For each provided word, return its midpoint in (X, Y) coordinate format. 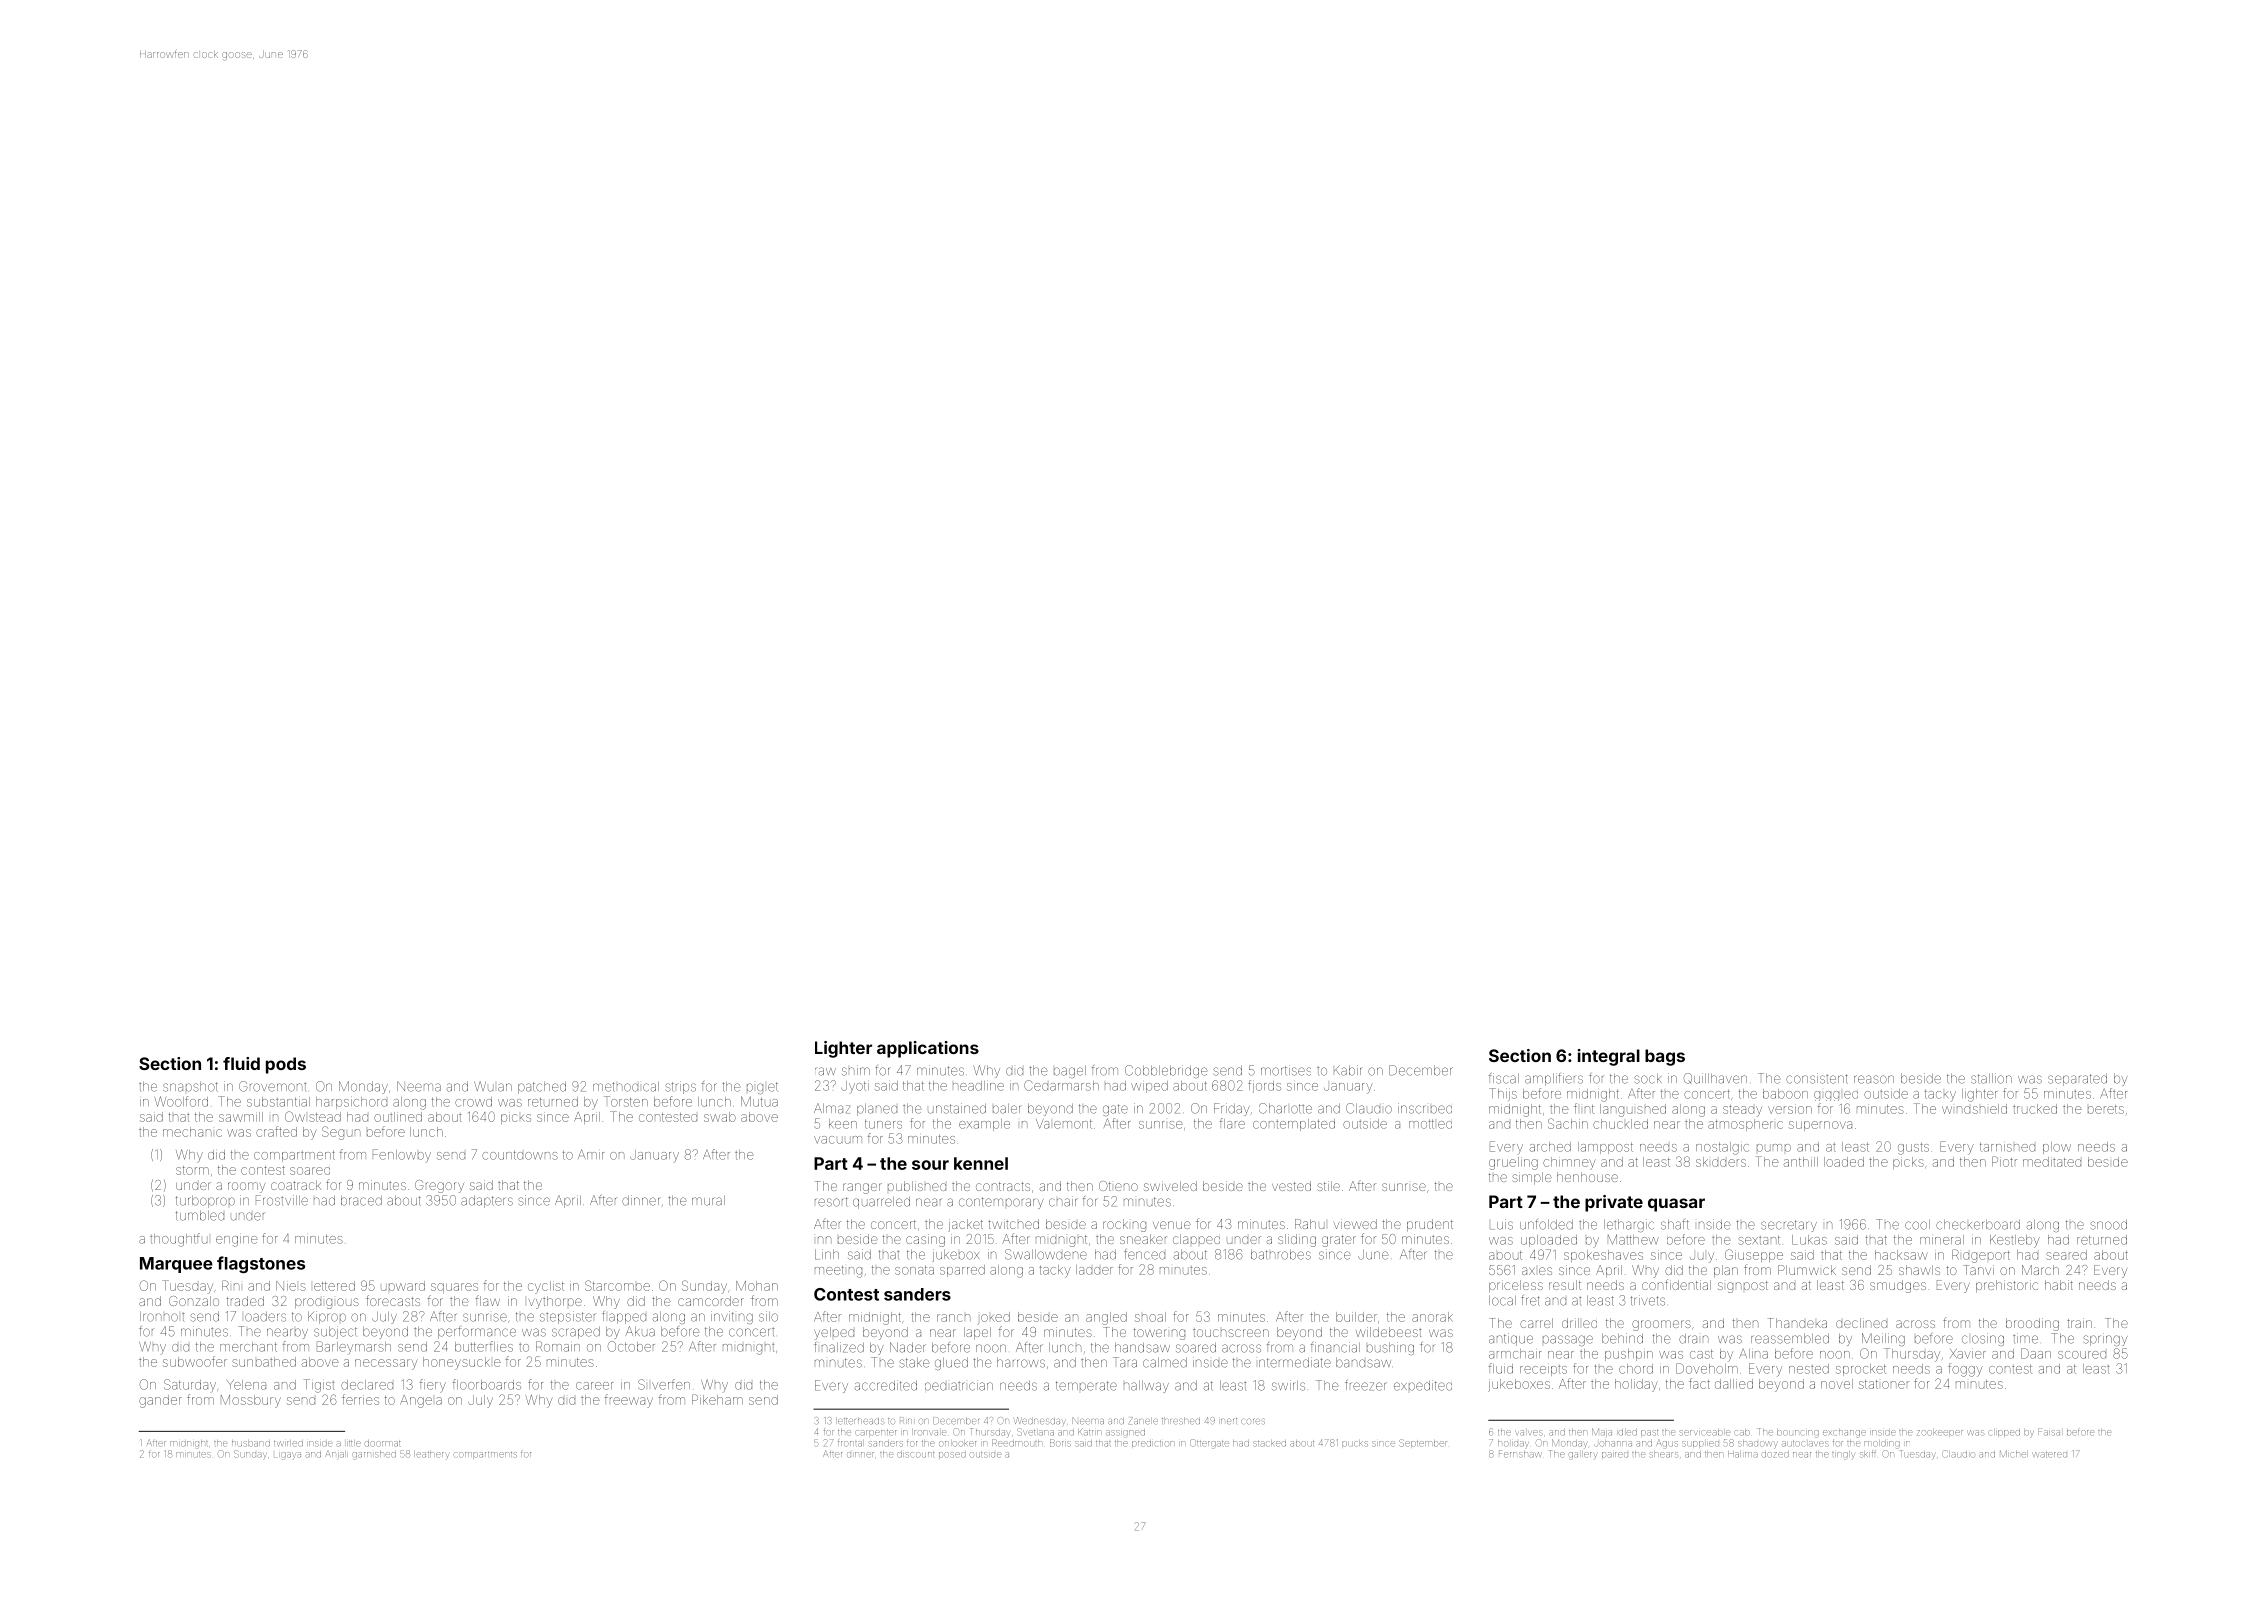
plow (2057, 1148)
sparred (962, 1271)
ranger (862, 1188)
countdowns (520, 1155)
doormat (382, 1443)
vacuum (838, 1140)
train (2079, 1323)
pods (286, 1065)
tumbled (200, 1216)
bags (1665, 1057)
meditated (2052, 1162)
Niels (291, 1286)
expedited (1423, 1385)
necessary (386, 1364)
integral (1609, 1057)
